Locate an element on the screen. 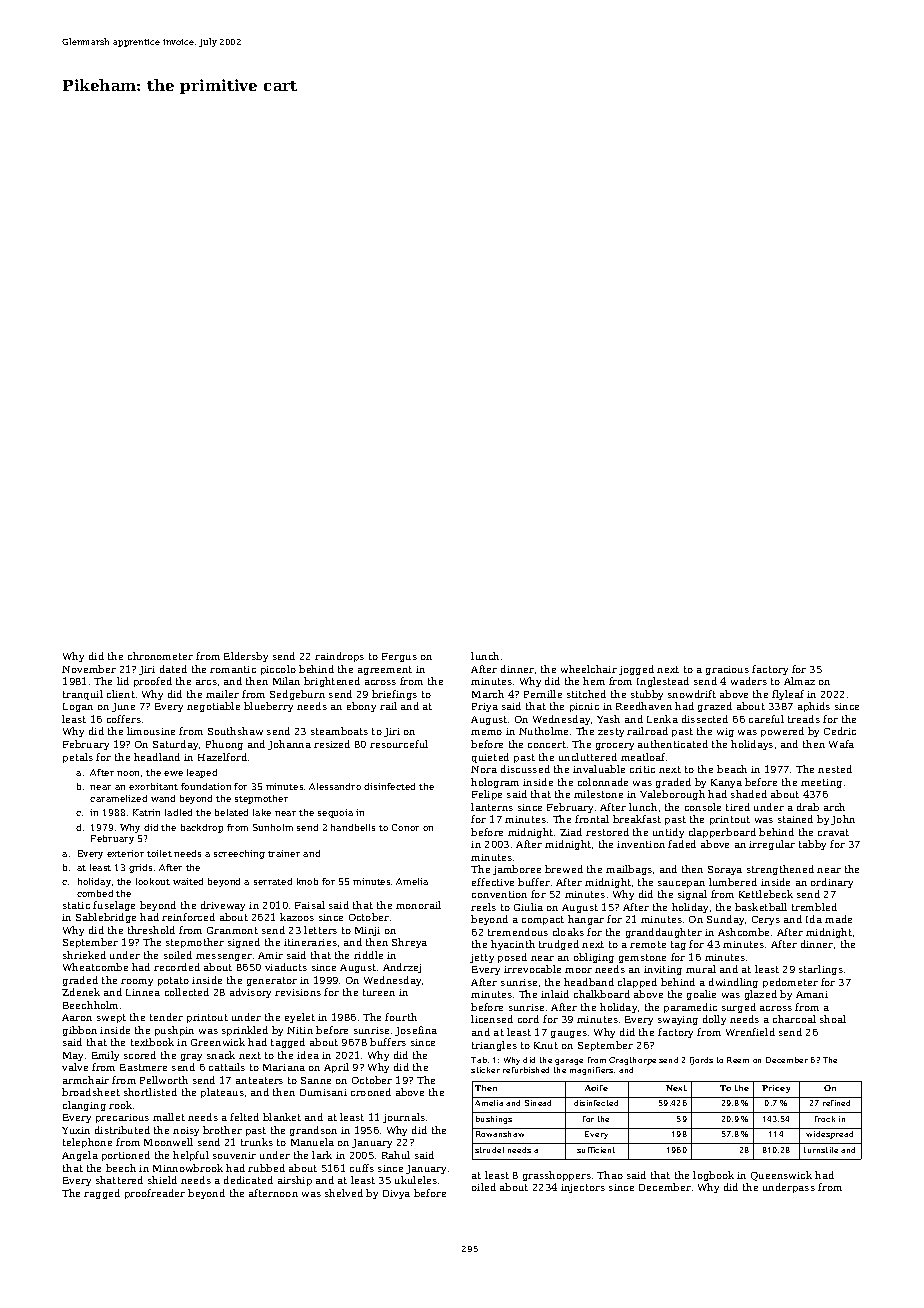  raindrops is located at coordinates (339, 657).
